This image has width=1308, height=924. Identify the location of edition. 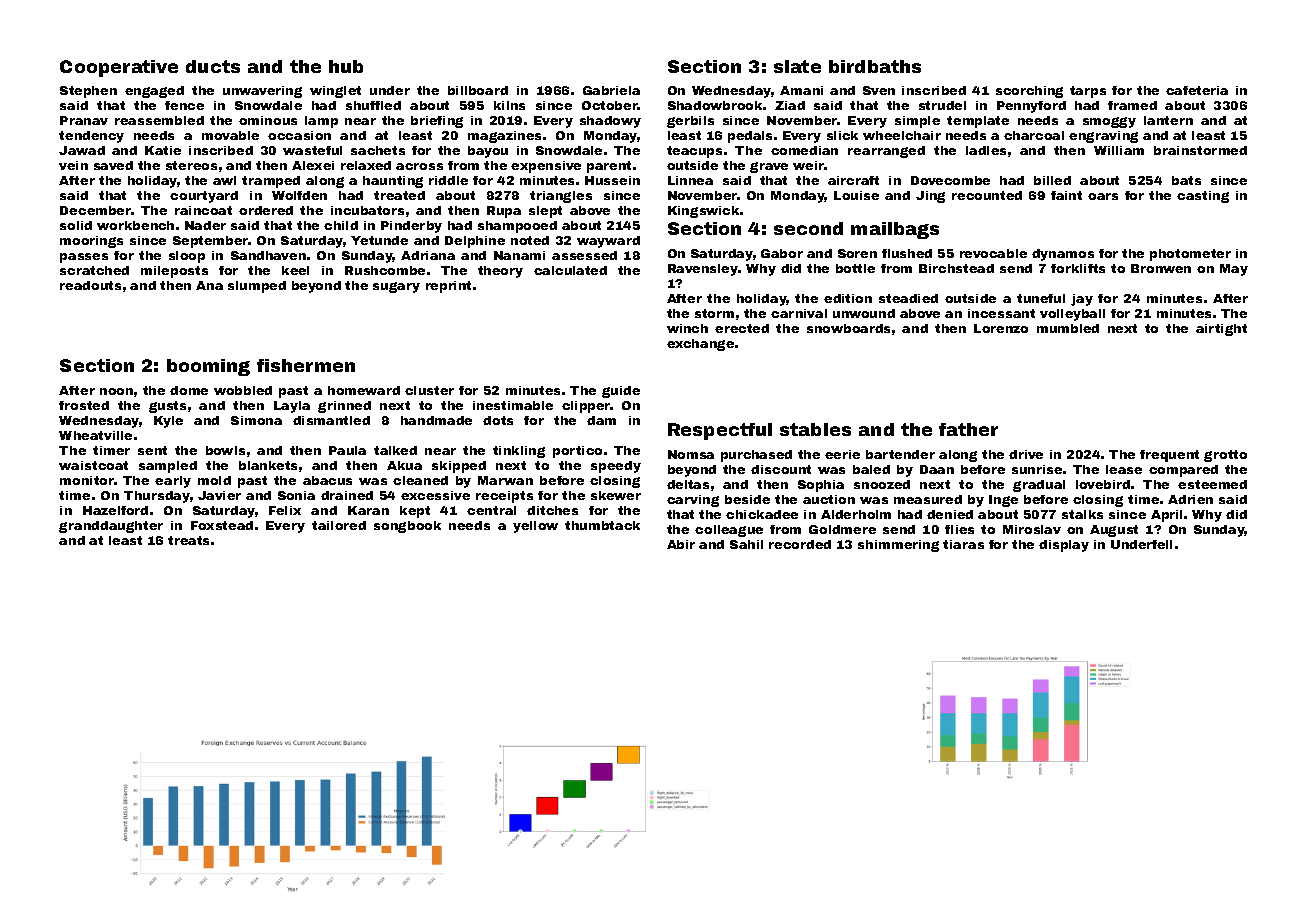
(848, 298).
